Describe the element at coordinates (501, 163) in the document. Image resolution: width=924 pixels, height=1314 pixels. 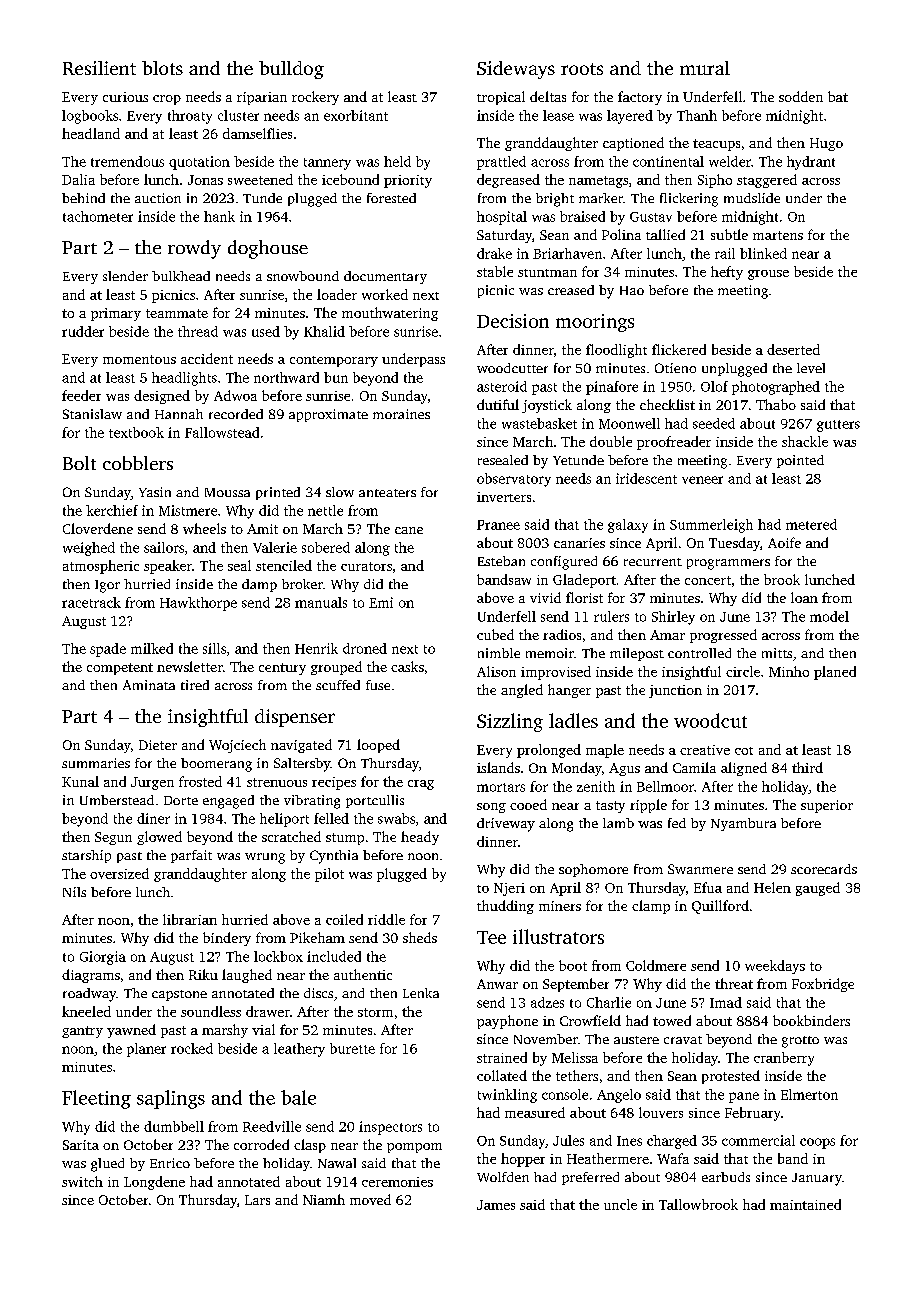
I see `prattled` at that location.
